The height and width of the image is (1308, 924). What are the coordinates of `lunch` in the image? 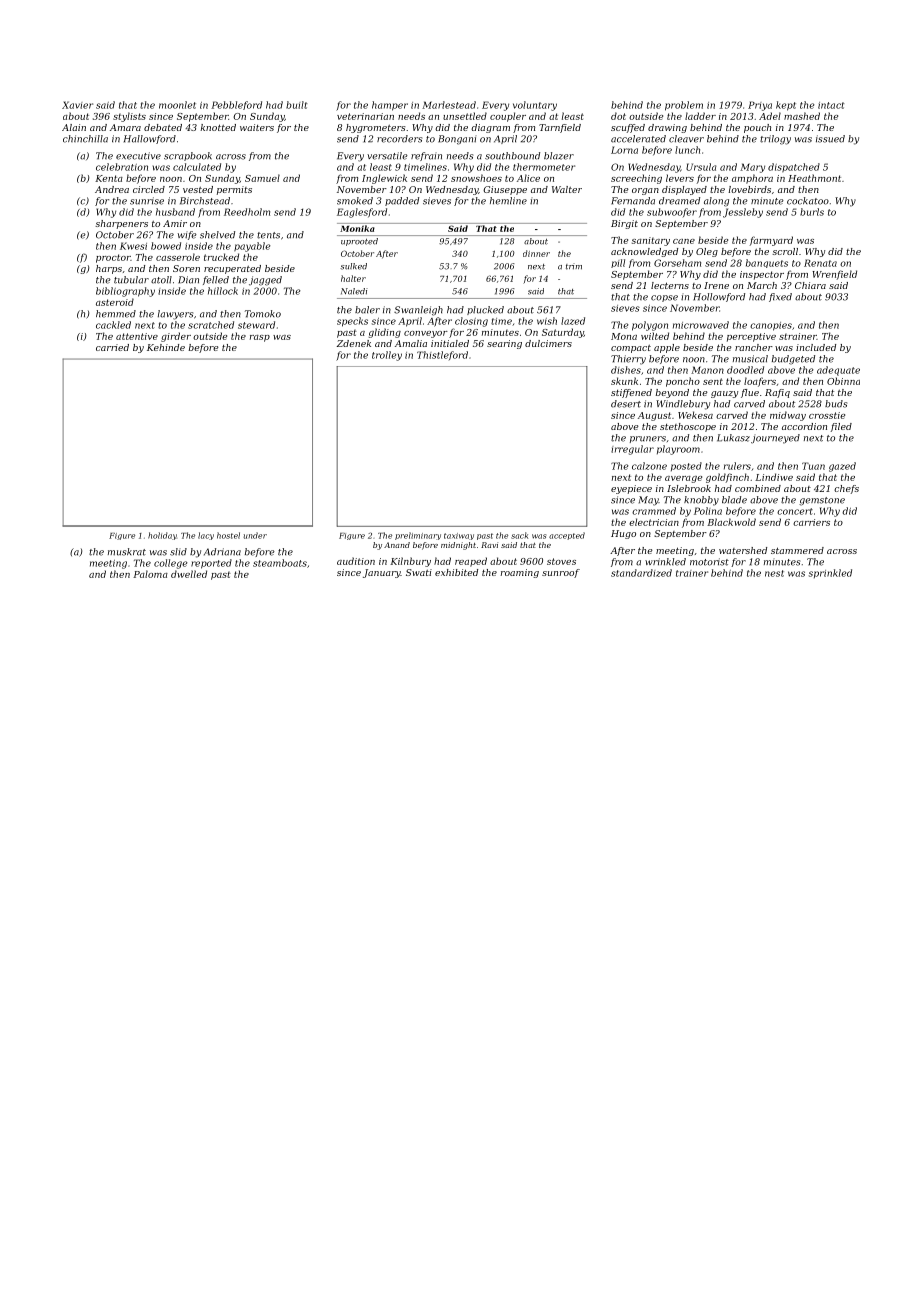 It's located at (687, 150).
